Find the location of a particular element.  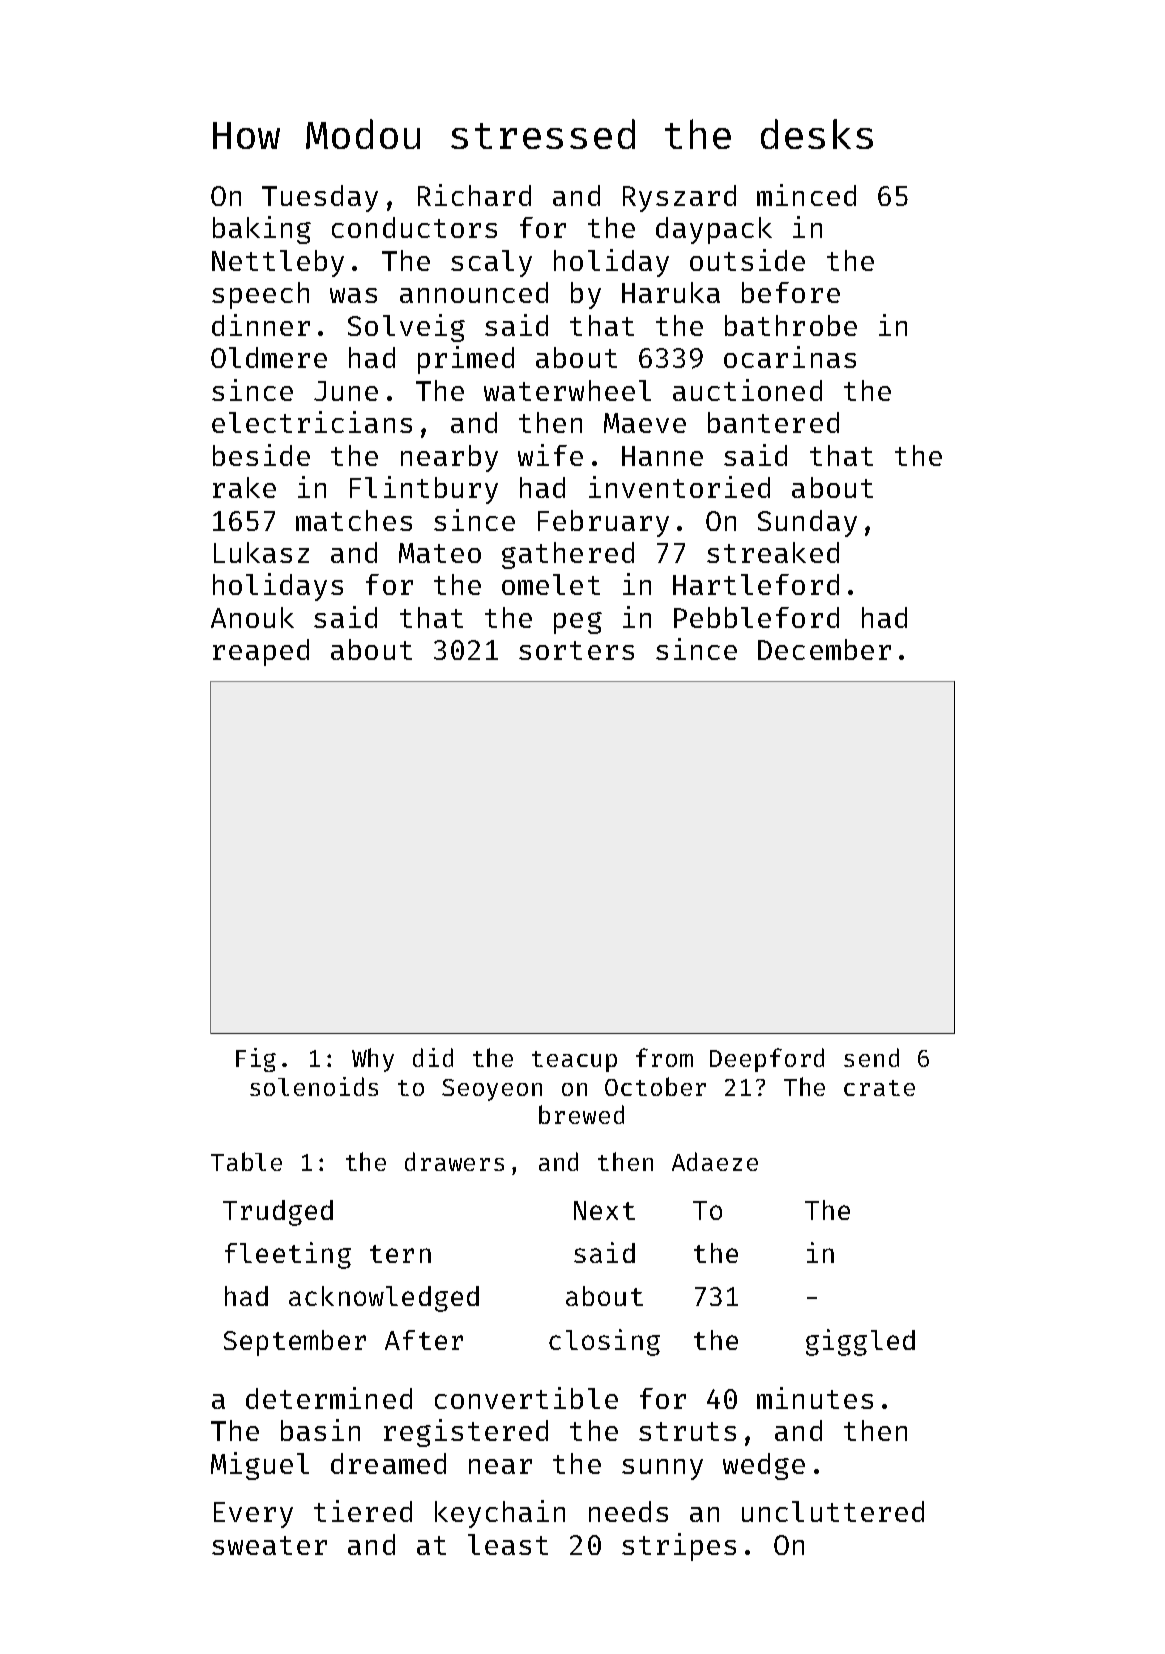

sweater is located at coordinates (269, 1545).
